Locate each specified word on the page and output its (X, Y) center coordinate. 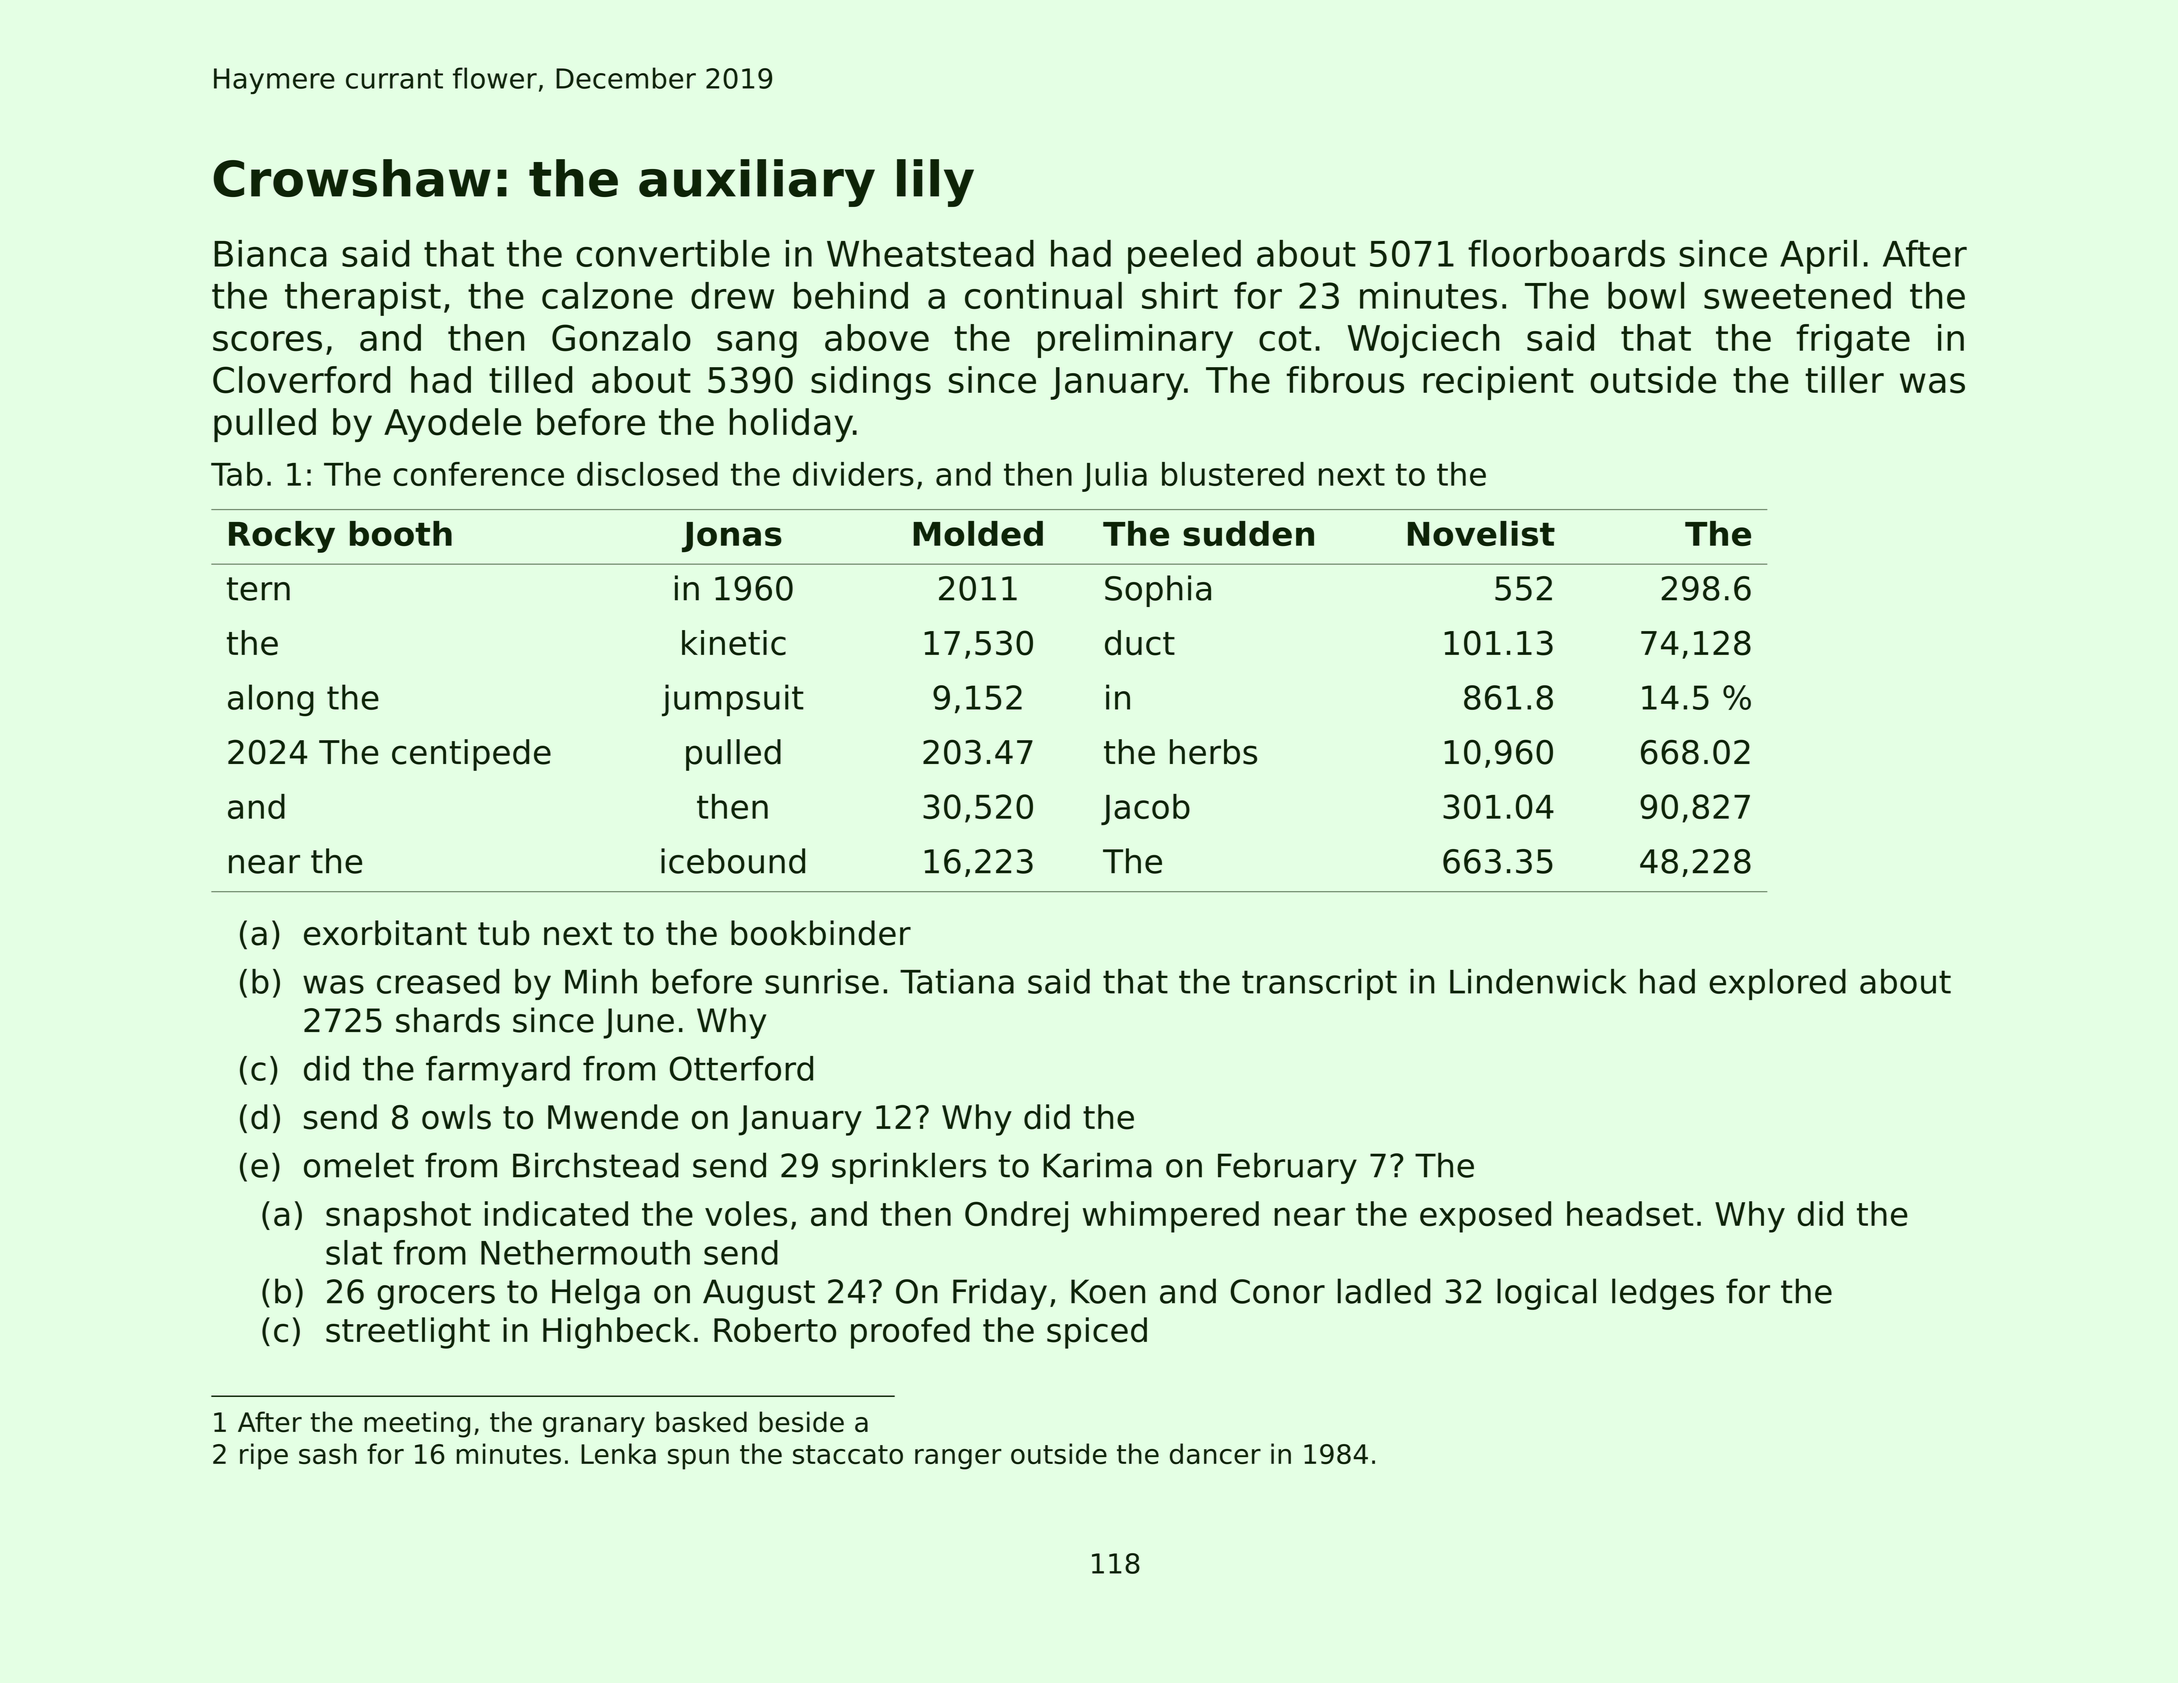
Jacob (1145, 809)
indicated (556, 1213)
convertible (673, 253)
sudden (1248, 533)
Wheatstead (930, 253)
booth (401, 533)
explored (1777, 984)
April (1818, 257)
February (1287, 1168)
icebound (733, 861)
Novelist (1481, 533)
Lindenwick (1538, 981)
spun (698, 1459)
